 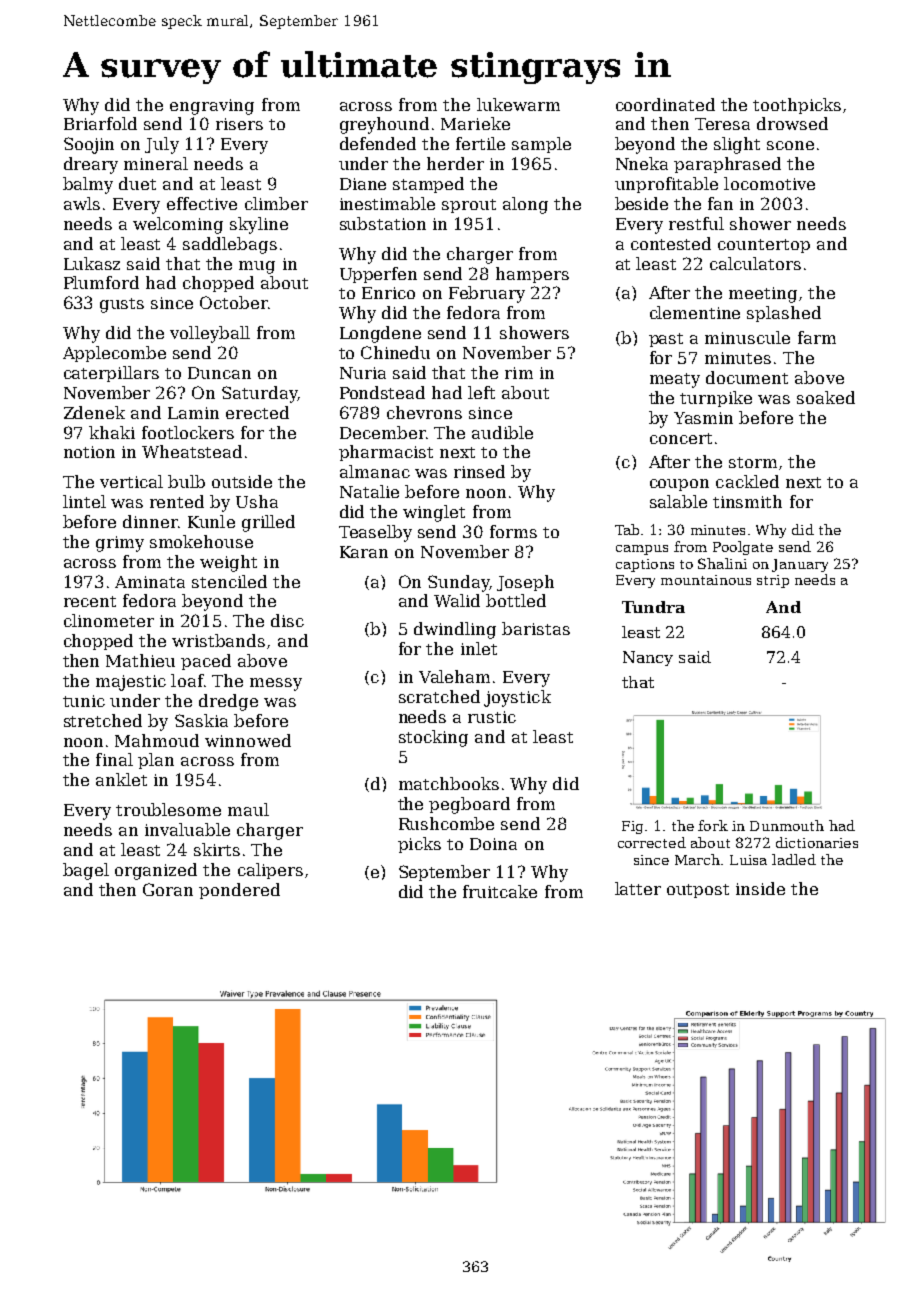 What do you see at coordinates (502, 432) in the document?
I see `audible` at bounding box center [502, 432].
